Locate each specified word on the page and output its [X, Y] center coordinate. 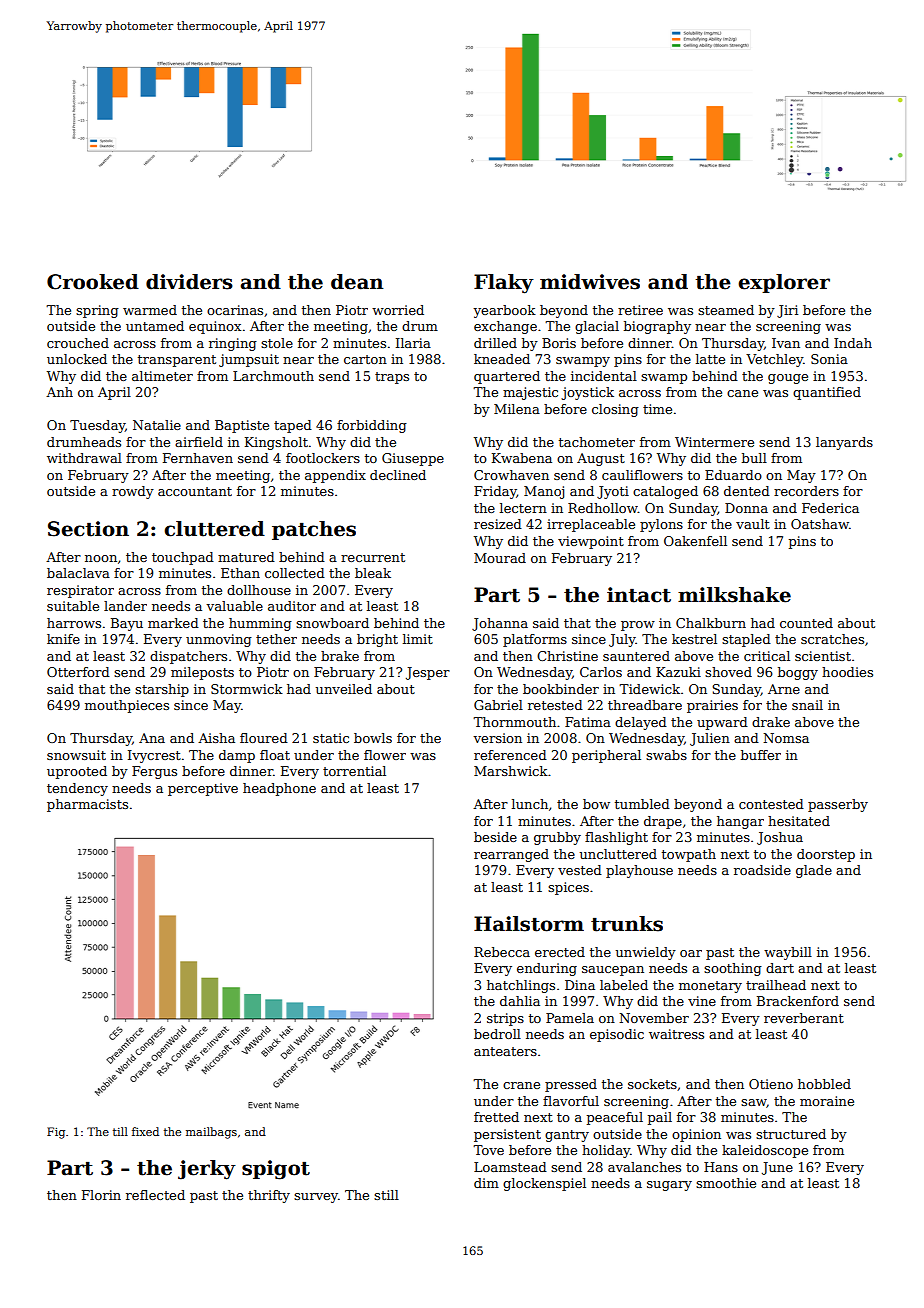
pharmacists [87, 805]
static [331, 738]
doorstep [826, 855]
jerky [207, 1170]
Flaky [504, 284]
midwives [590, 282]
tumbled [642, 804]
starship [162, 690]
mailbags [211, 1133]
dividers [189, 282]
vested [580, 870]
